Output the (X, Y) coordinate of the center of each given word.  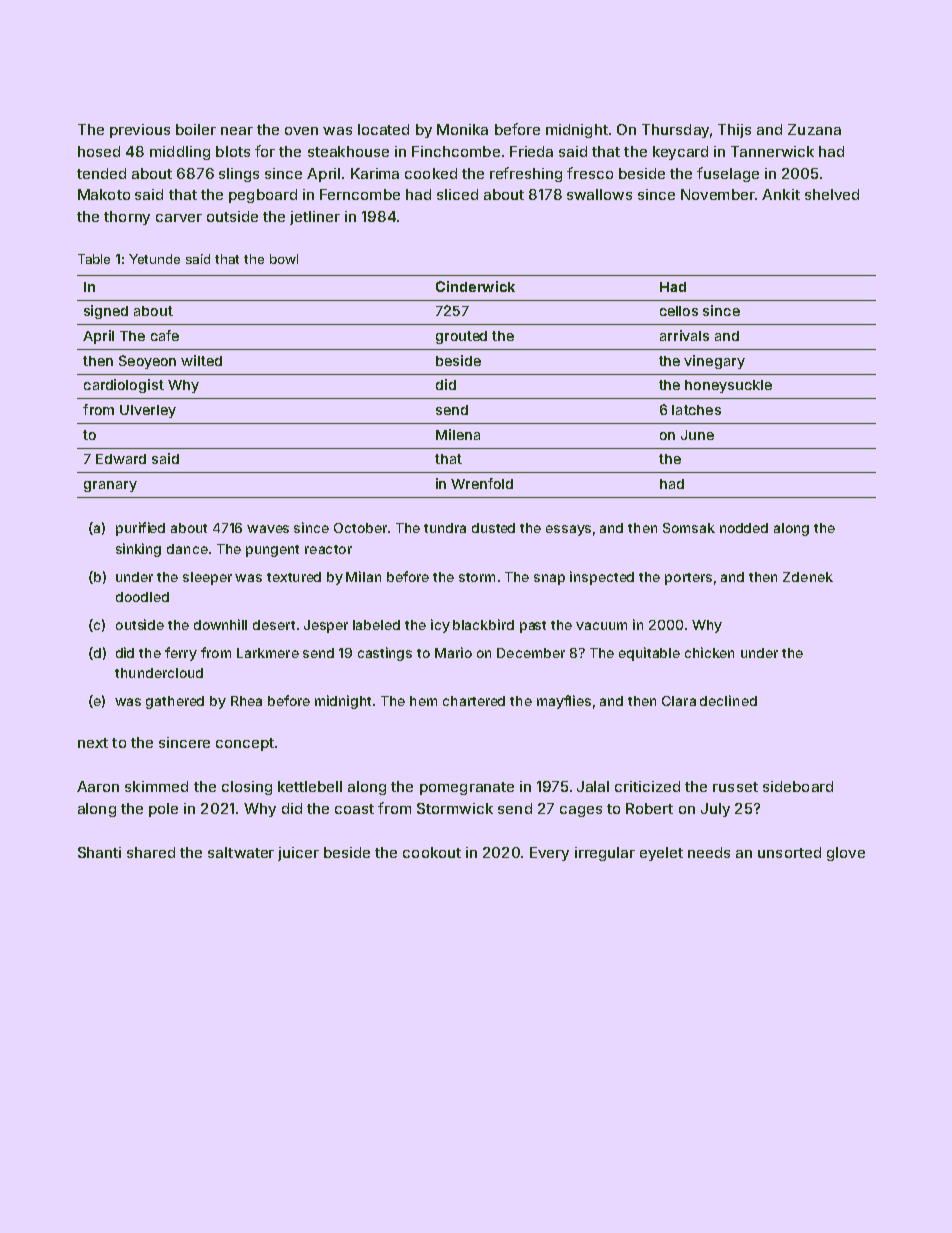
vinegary (714, 362)
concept (245, 744)
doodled (142, 597)
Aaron (98, 786)
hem (423, 701)
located (383, 129)
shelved (832, 194)
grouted (461, 337)
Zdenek (808, 577)
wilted (201, 360)
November (718, 194)
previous (140, 131)
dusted (493, 528)
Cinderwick (475, 286)
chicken (709, 652)
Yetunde (154, 259)
